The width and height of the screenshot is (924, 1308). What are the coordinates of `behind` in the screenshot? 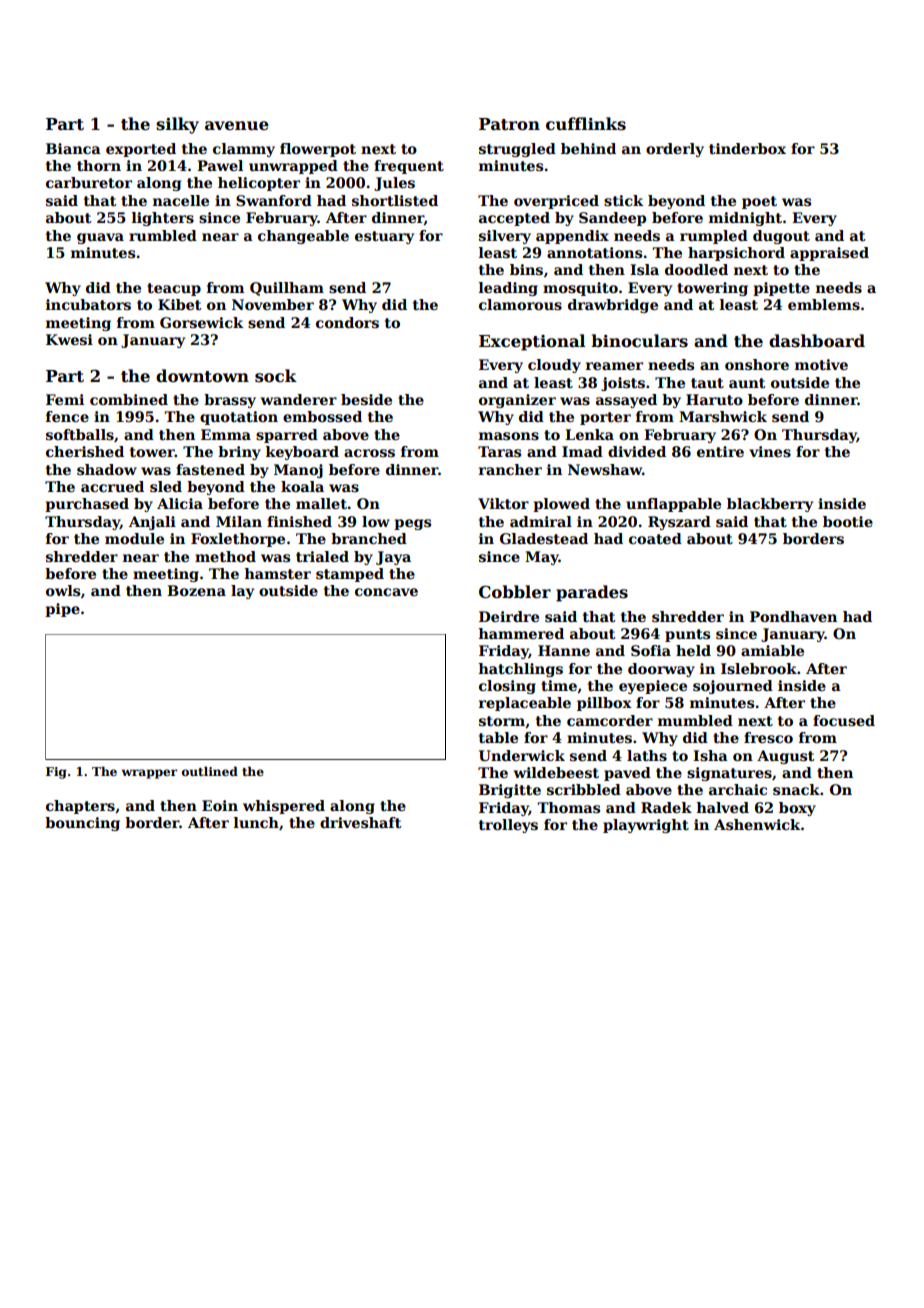 It's located at (588, 148).
